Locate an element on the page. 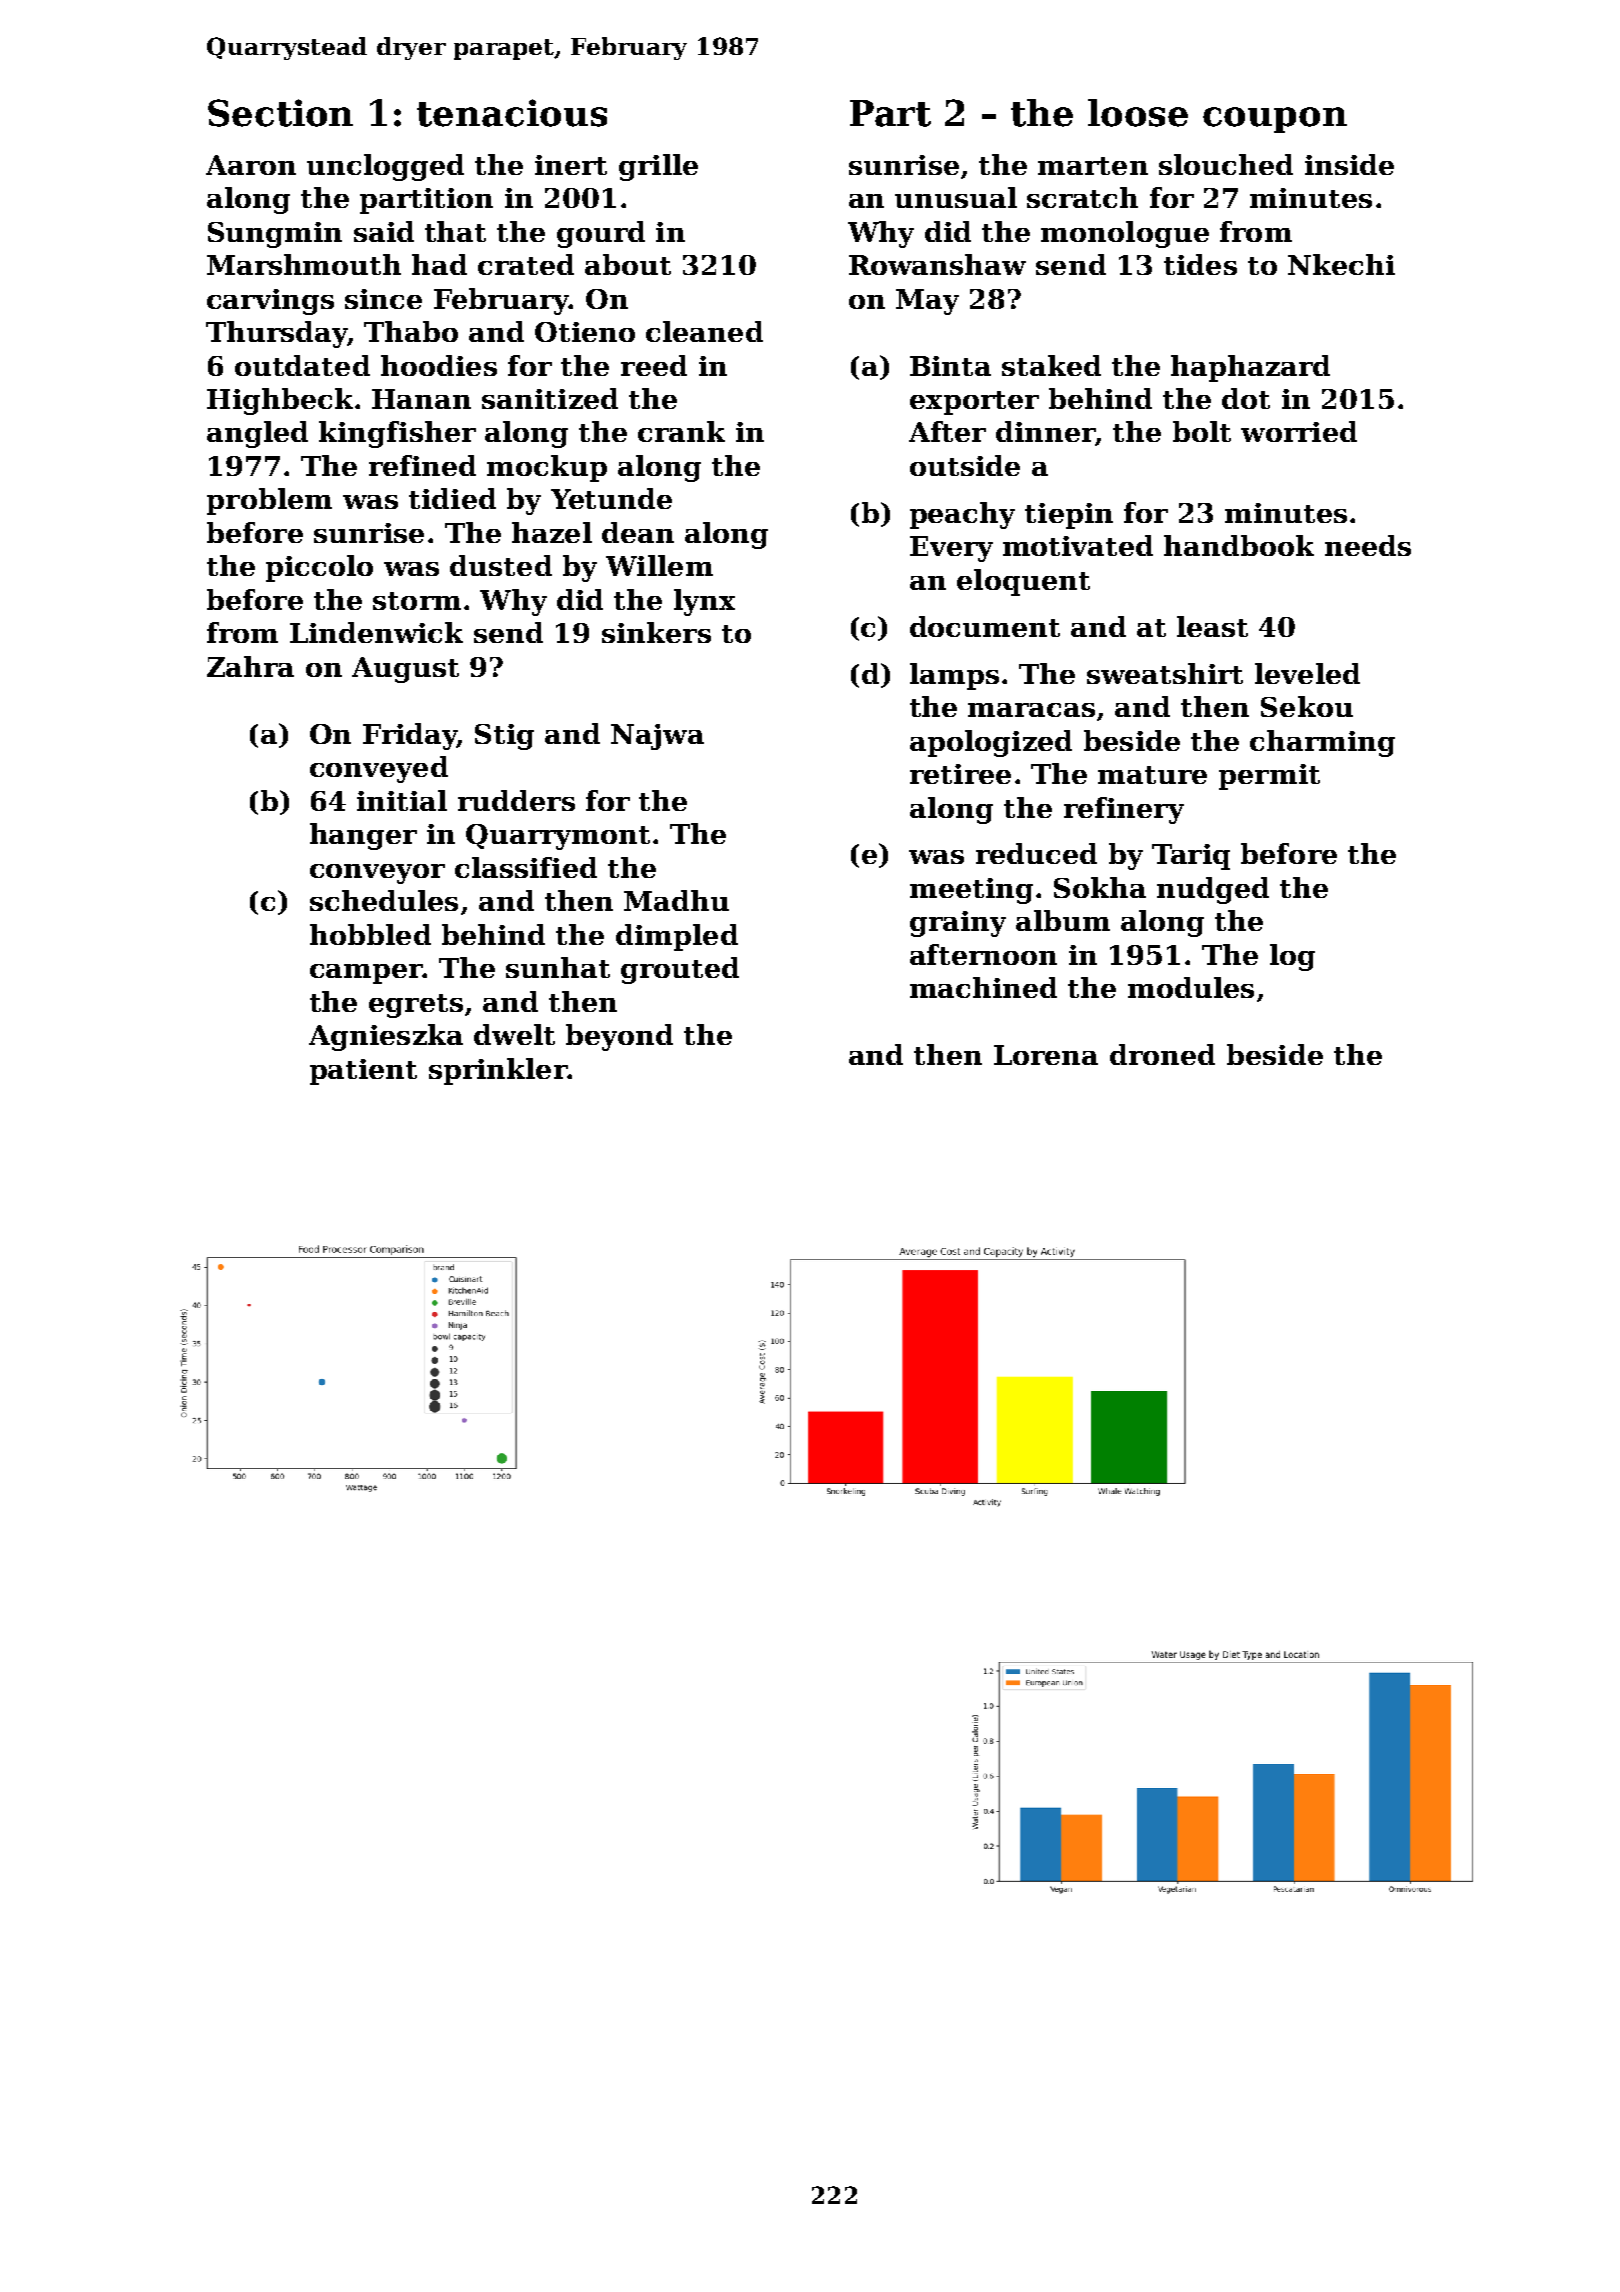 This document has height=2292, width=1620. reduced is located at coordinates (1036, 853).
